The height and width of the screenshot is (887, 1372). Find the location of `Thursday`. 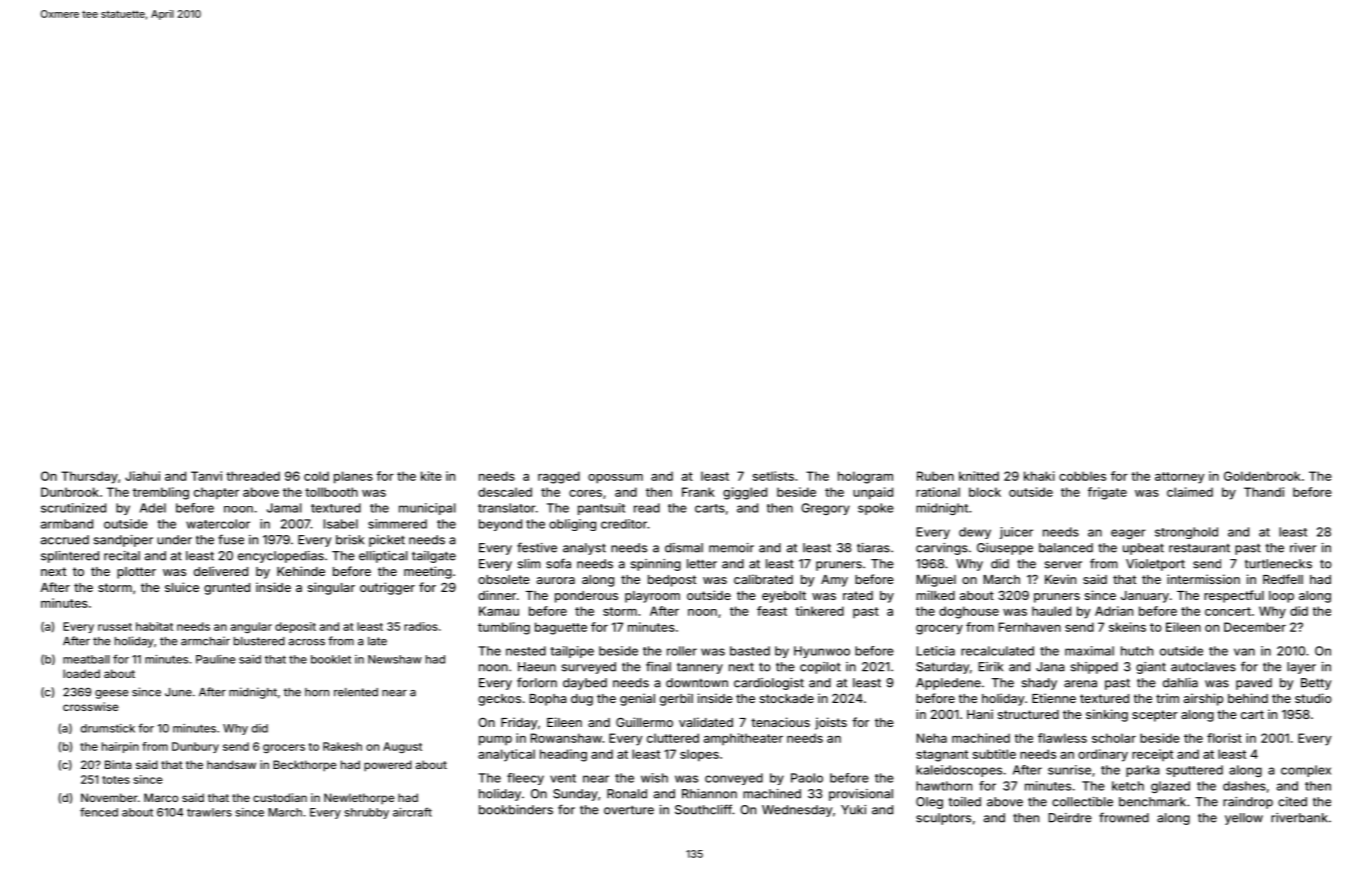

Thursday is located at coordinates (89, 477).
